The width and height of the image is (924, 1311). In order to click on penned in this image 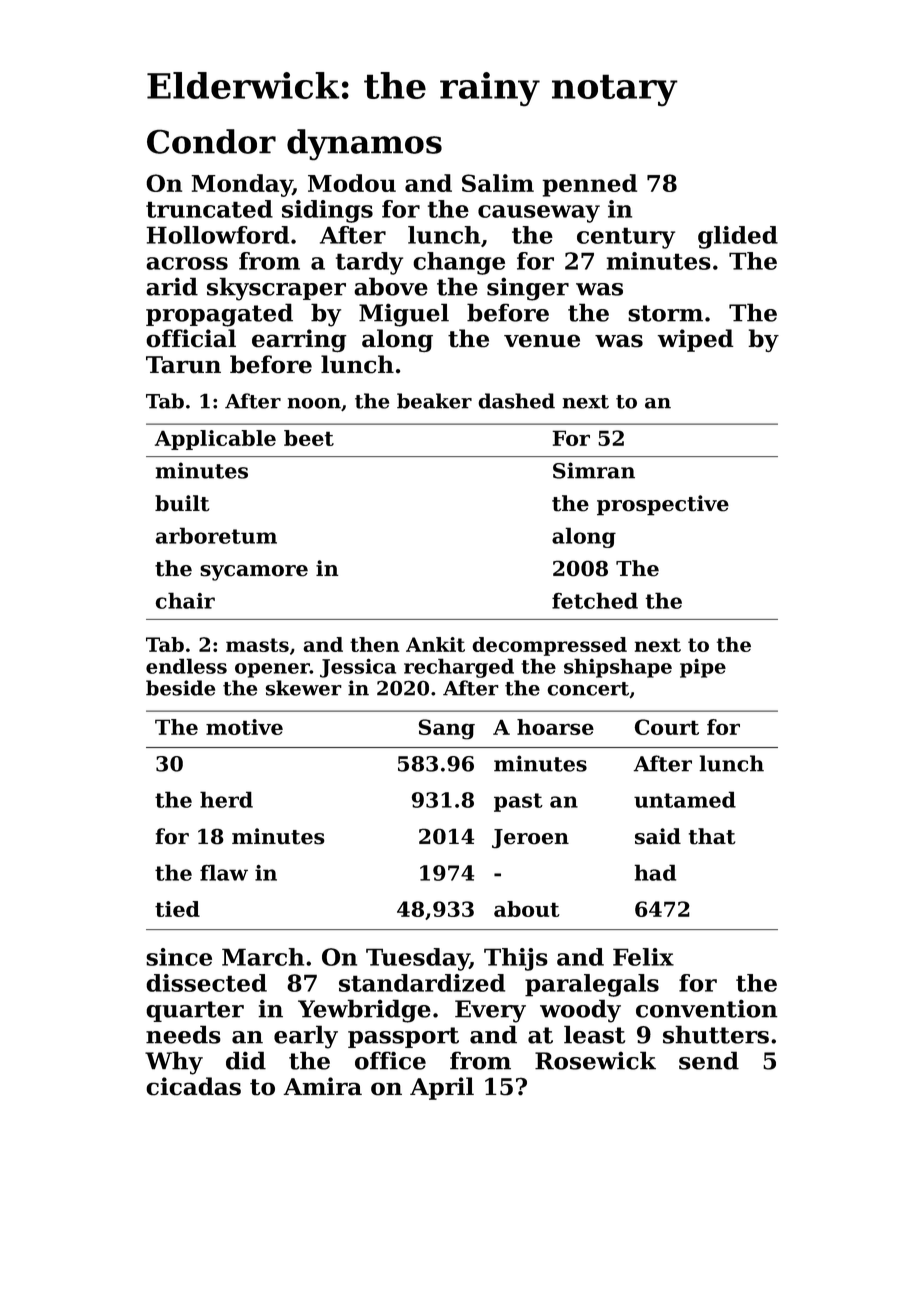, I will do `click(589, 185)`.
